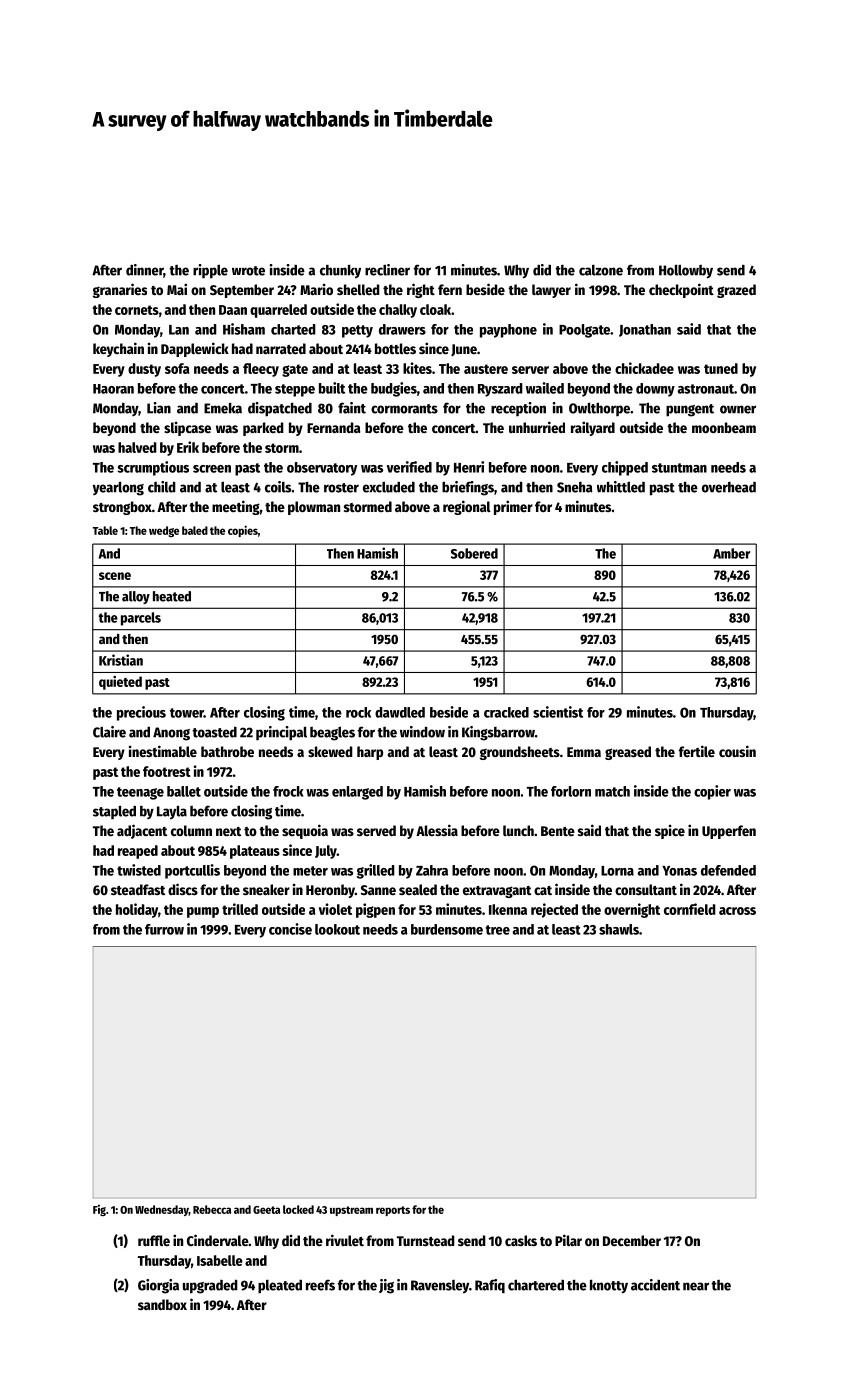  I want to click on unhurried, so click(537, 427).
